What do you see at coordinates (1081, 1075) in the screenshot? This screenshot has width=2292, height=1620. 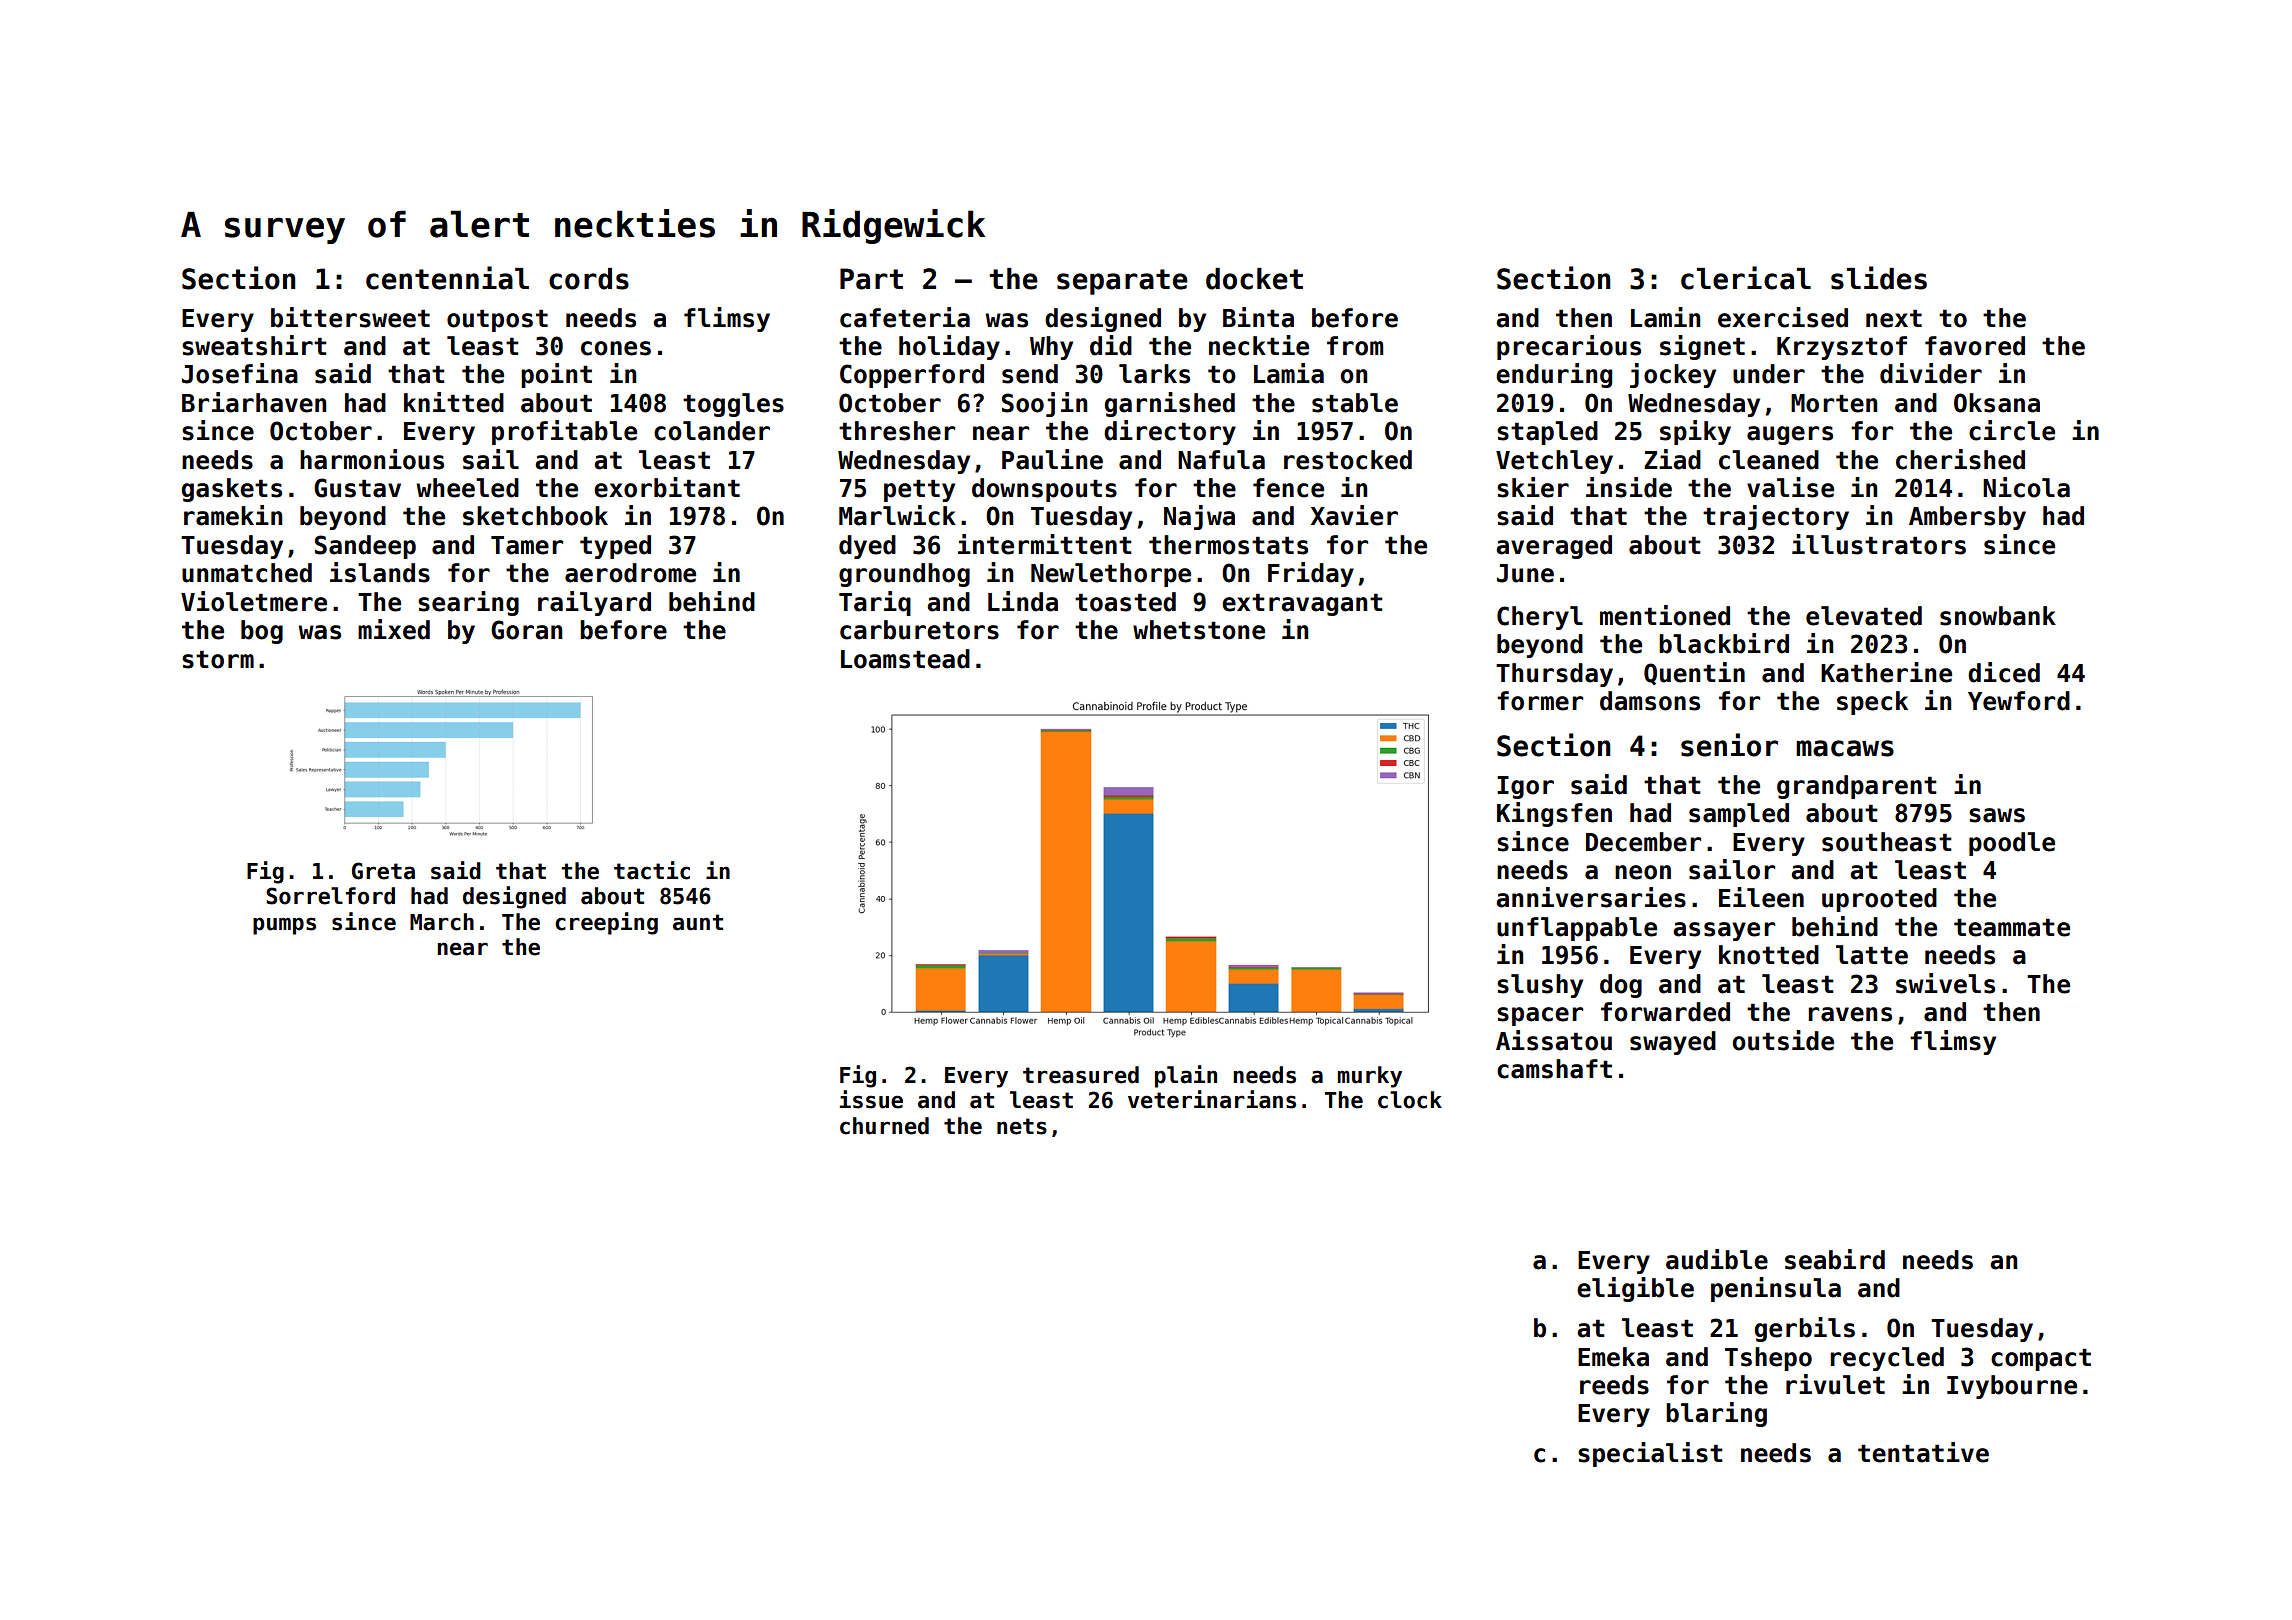 I see `treasured` at bounding box center [1081, 1075].
